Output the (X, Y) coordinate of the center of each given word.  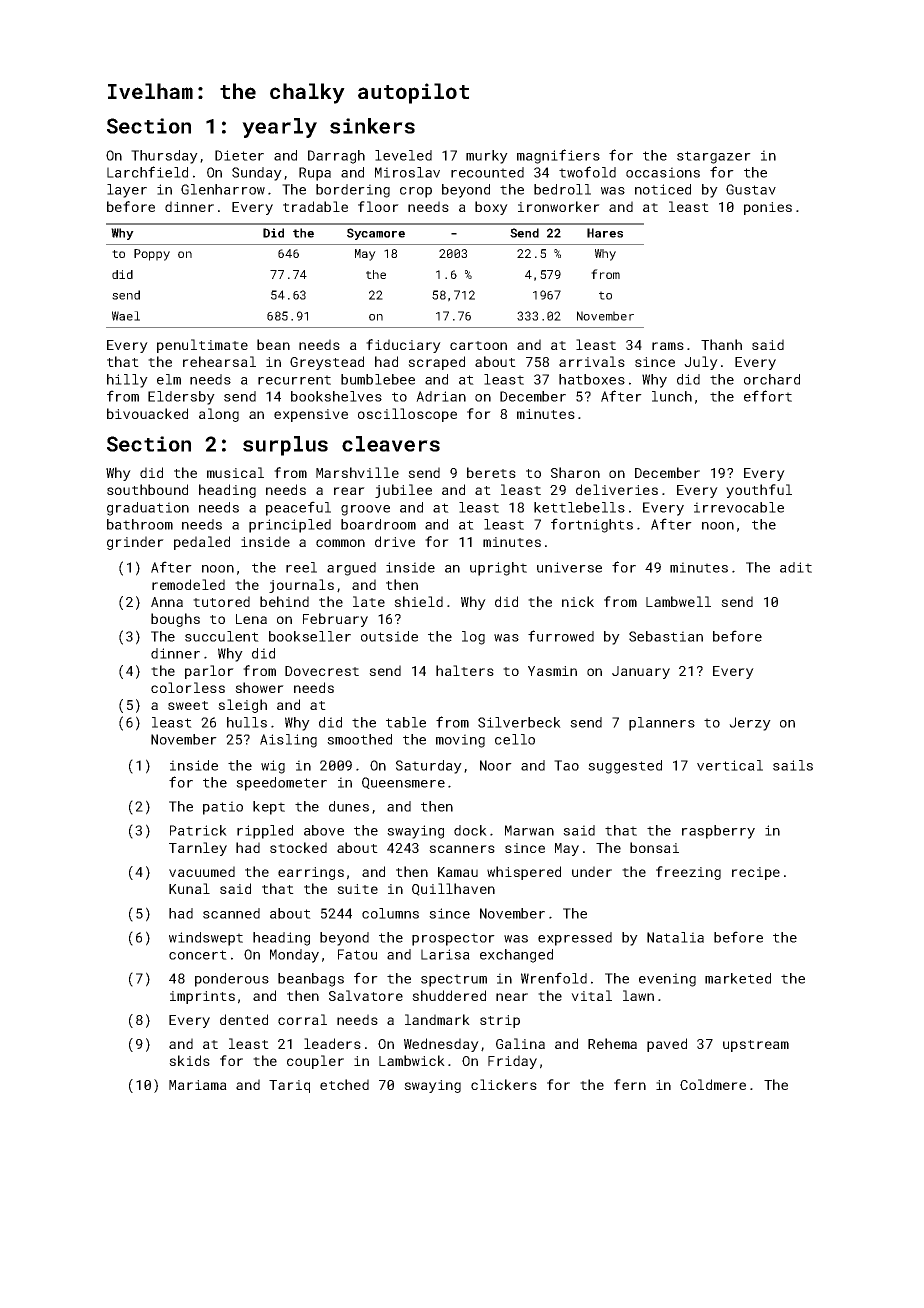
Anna (167, 602)
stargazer (714, 157)
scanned (231, 913)
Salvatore (366, 995)
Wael (126, 316)
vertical (730, 765)
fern (630, 1084)
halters (465, 670)
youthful (759, 491)
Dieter (239, 155)
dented (244, 1019)
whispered (524, 873)
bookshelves (336, 396)
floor (378, 206)
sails (793, 765)
